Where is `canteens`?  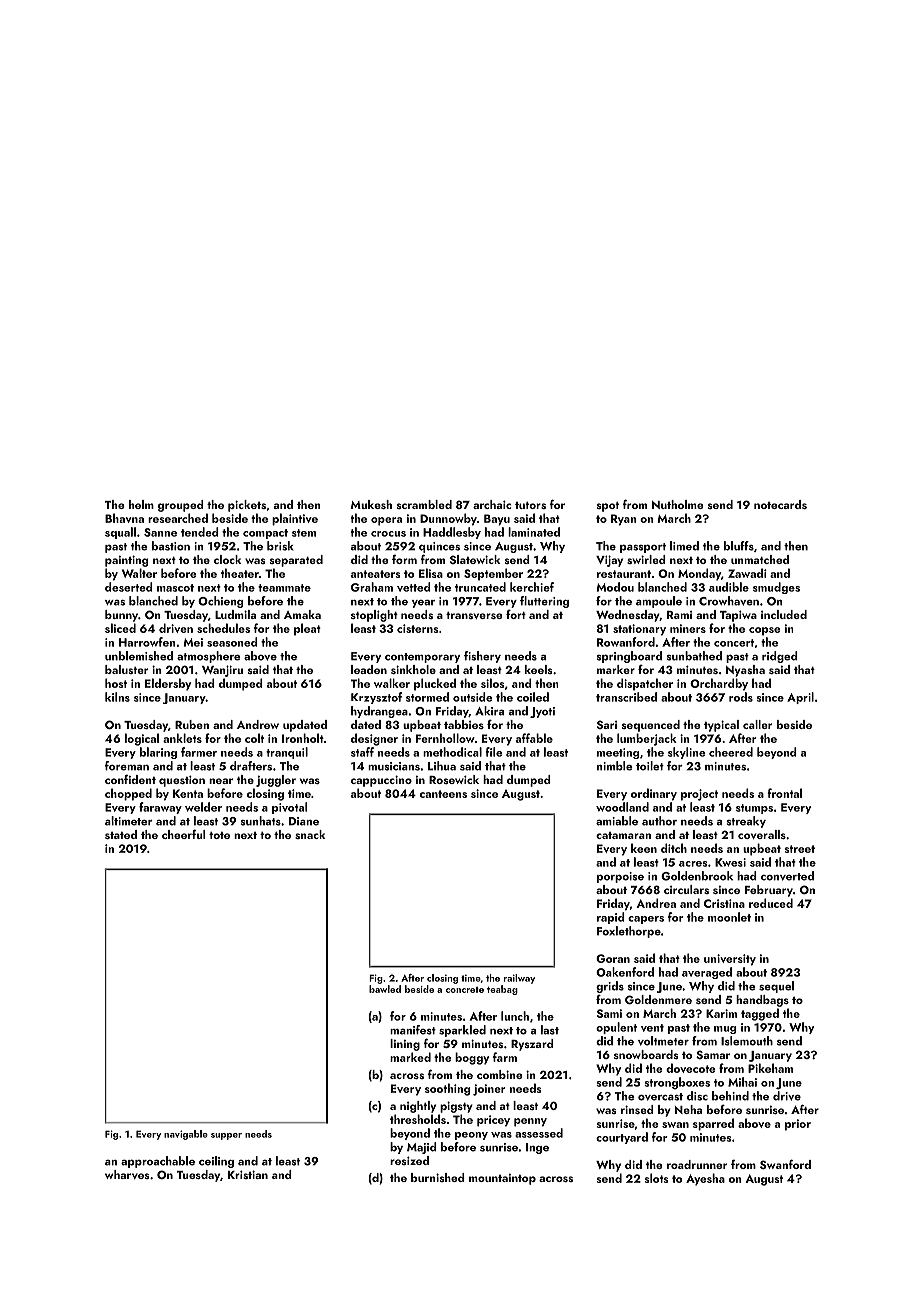 canteens is located at coordinates (443, 794).
